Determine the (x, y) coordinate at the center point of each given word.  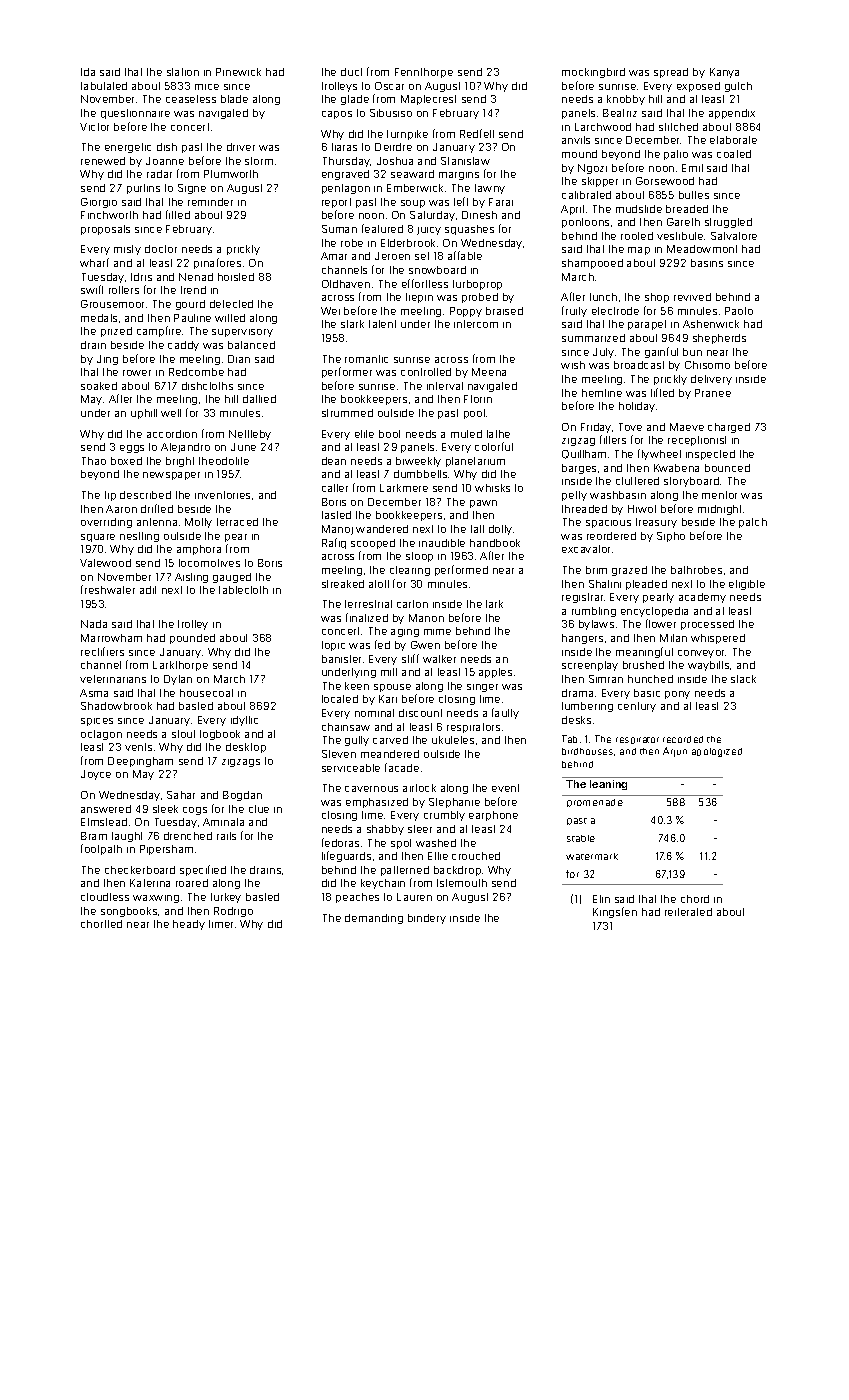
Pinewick (238, 72)
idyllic (244, 721)
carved (390, 740)
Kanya (724, 73)
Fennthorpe (424, 73)
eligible (747, 585)
